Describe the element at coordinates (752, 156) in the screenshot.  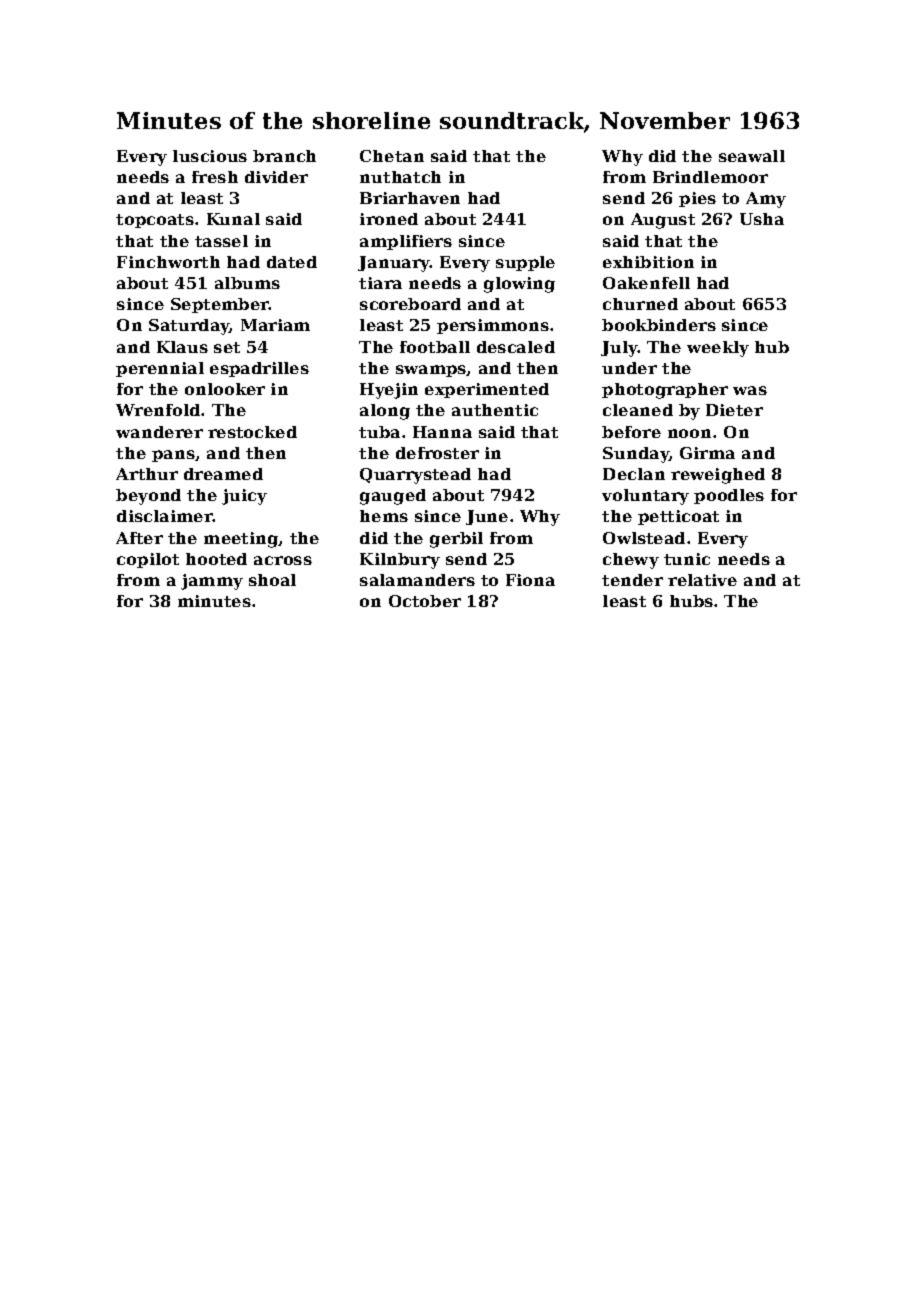
I see `seawall` at that location.
